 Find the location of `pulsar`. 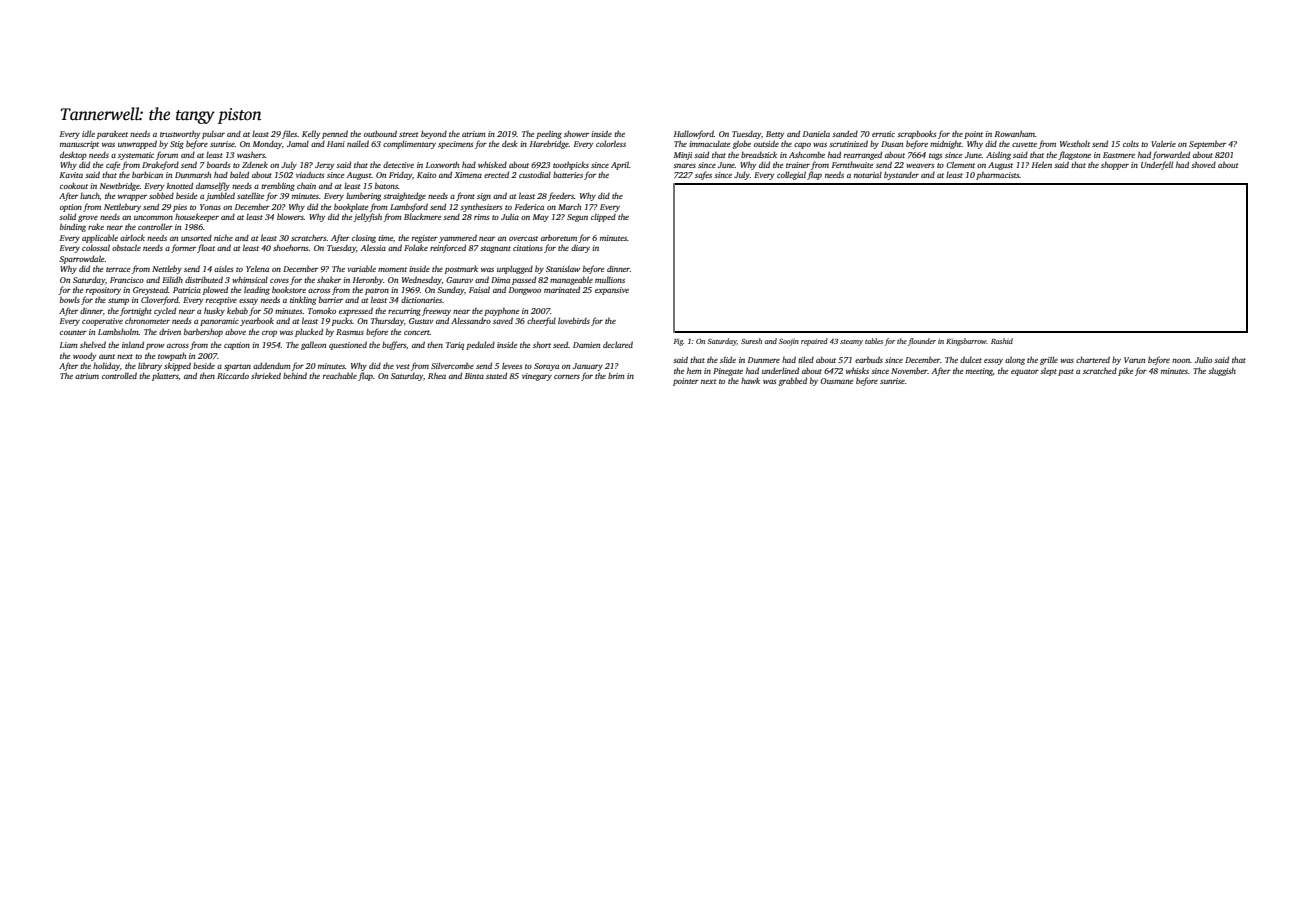

pulsar is located at coordinates (213, 135).
